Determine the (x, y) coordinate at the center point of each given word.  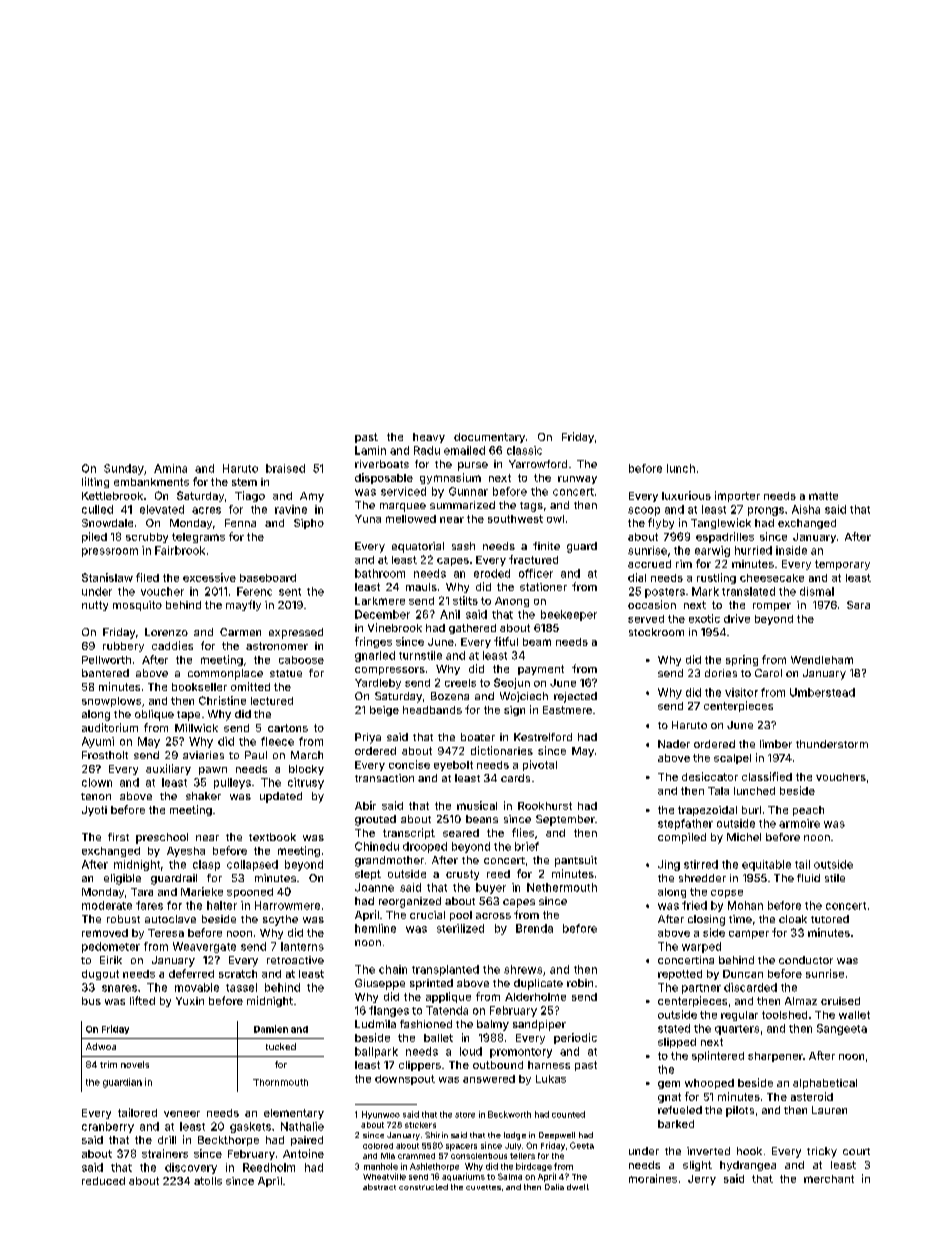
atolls (208, 1181)
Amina (170, 468)
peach (808, 811)
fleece (277, 741)
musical (477, 805)
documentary (489, 438)
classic (524, 450)
